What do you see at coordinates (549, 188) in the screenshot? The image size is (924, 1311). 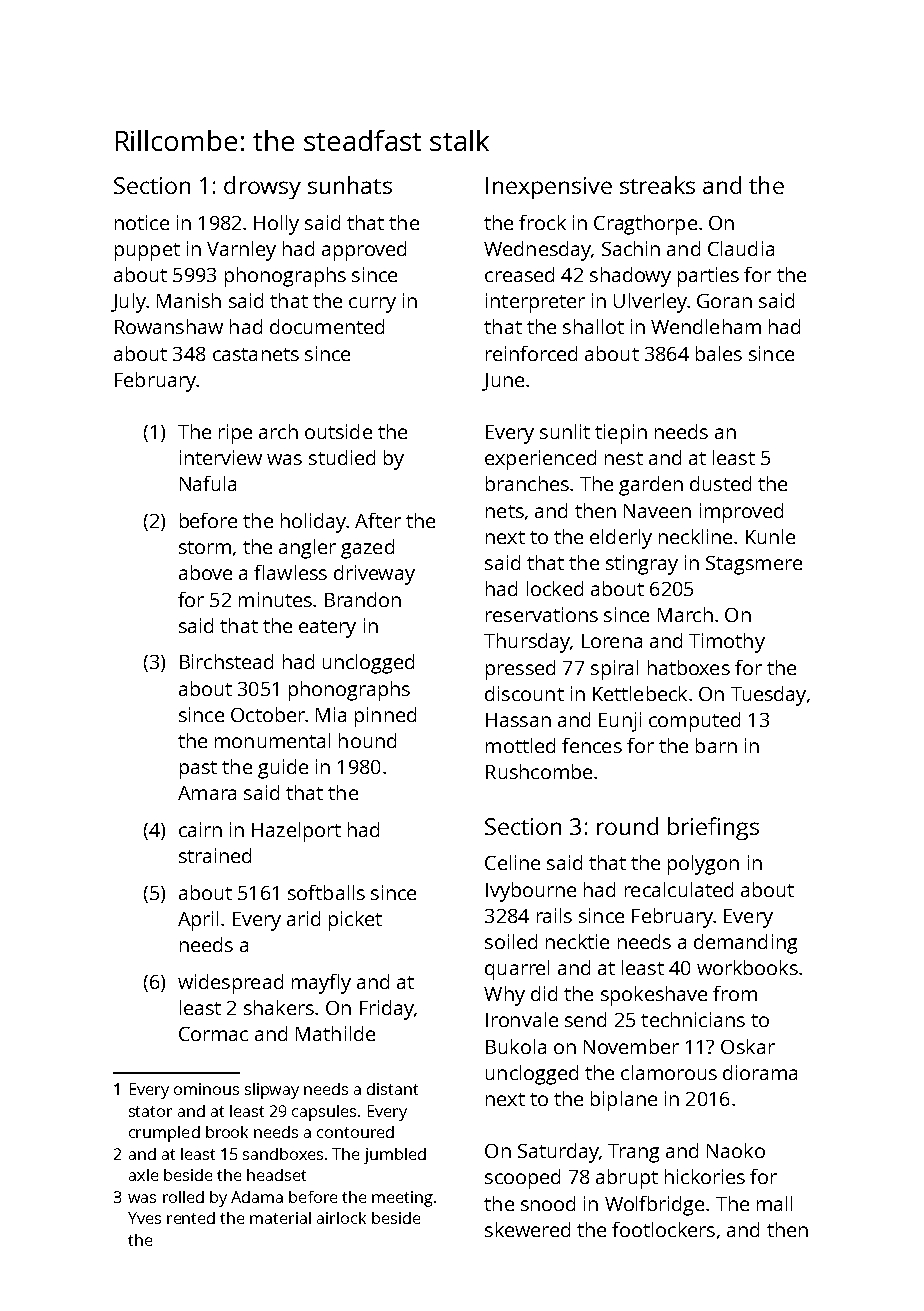 I see `Inexpensive` at bounding box center [549, 188].
